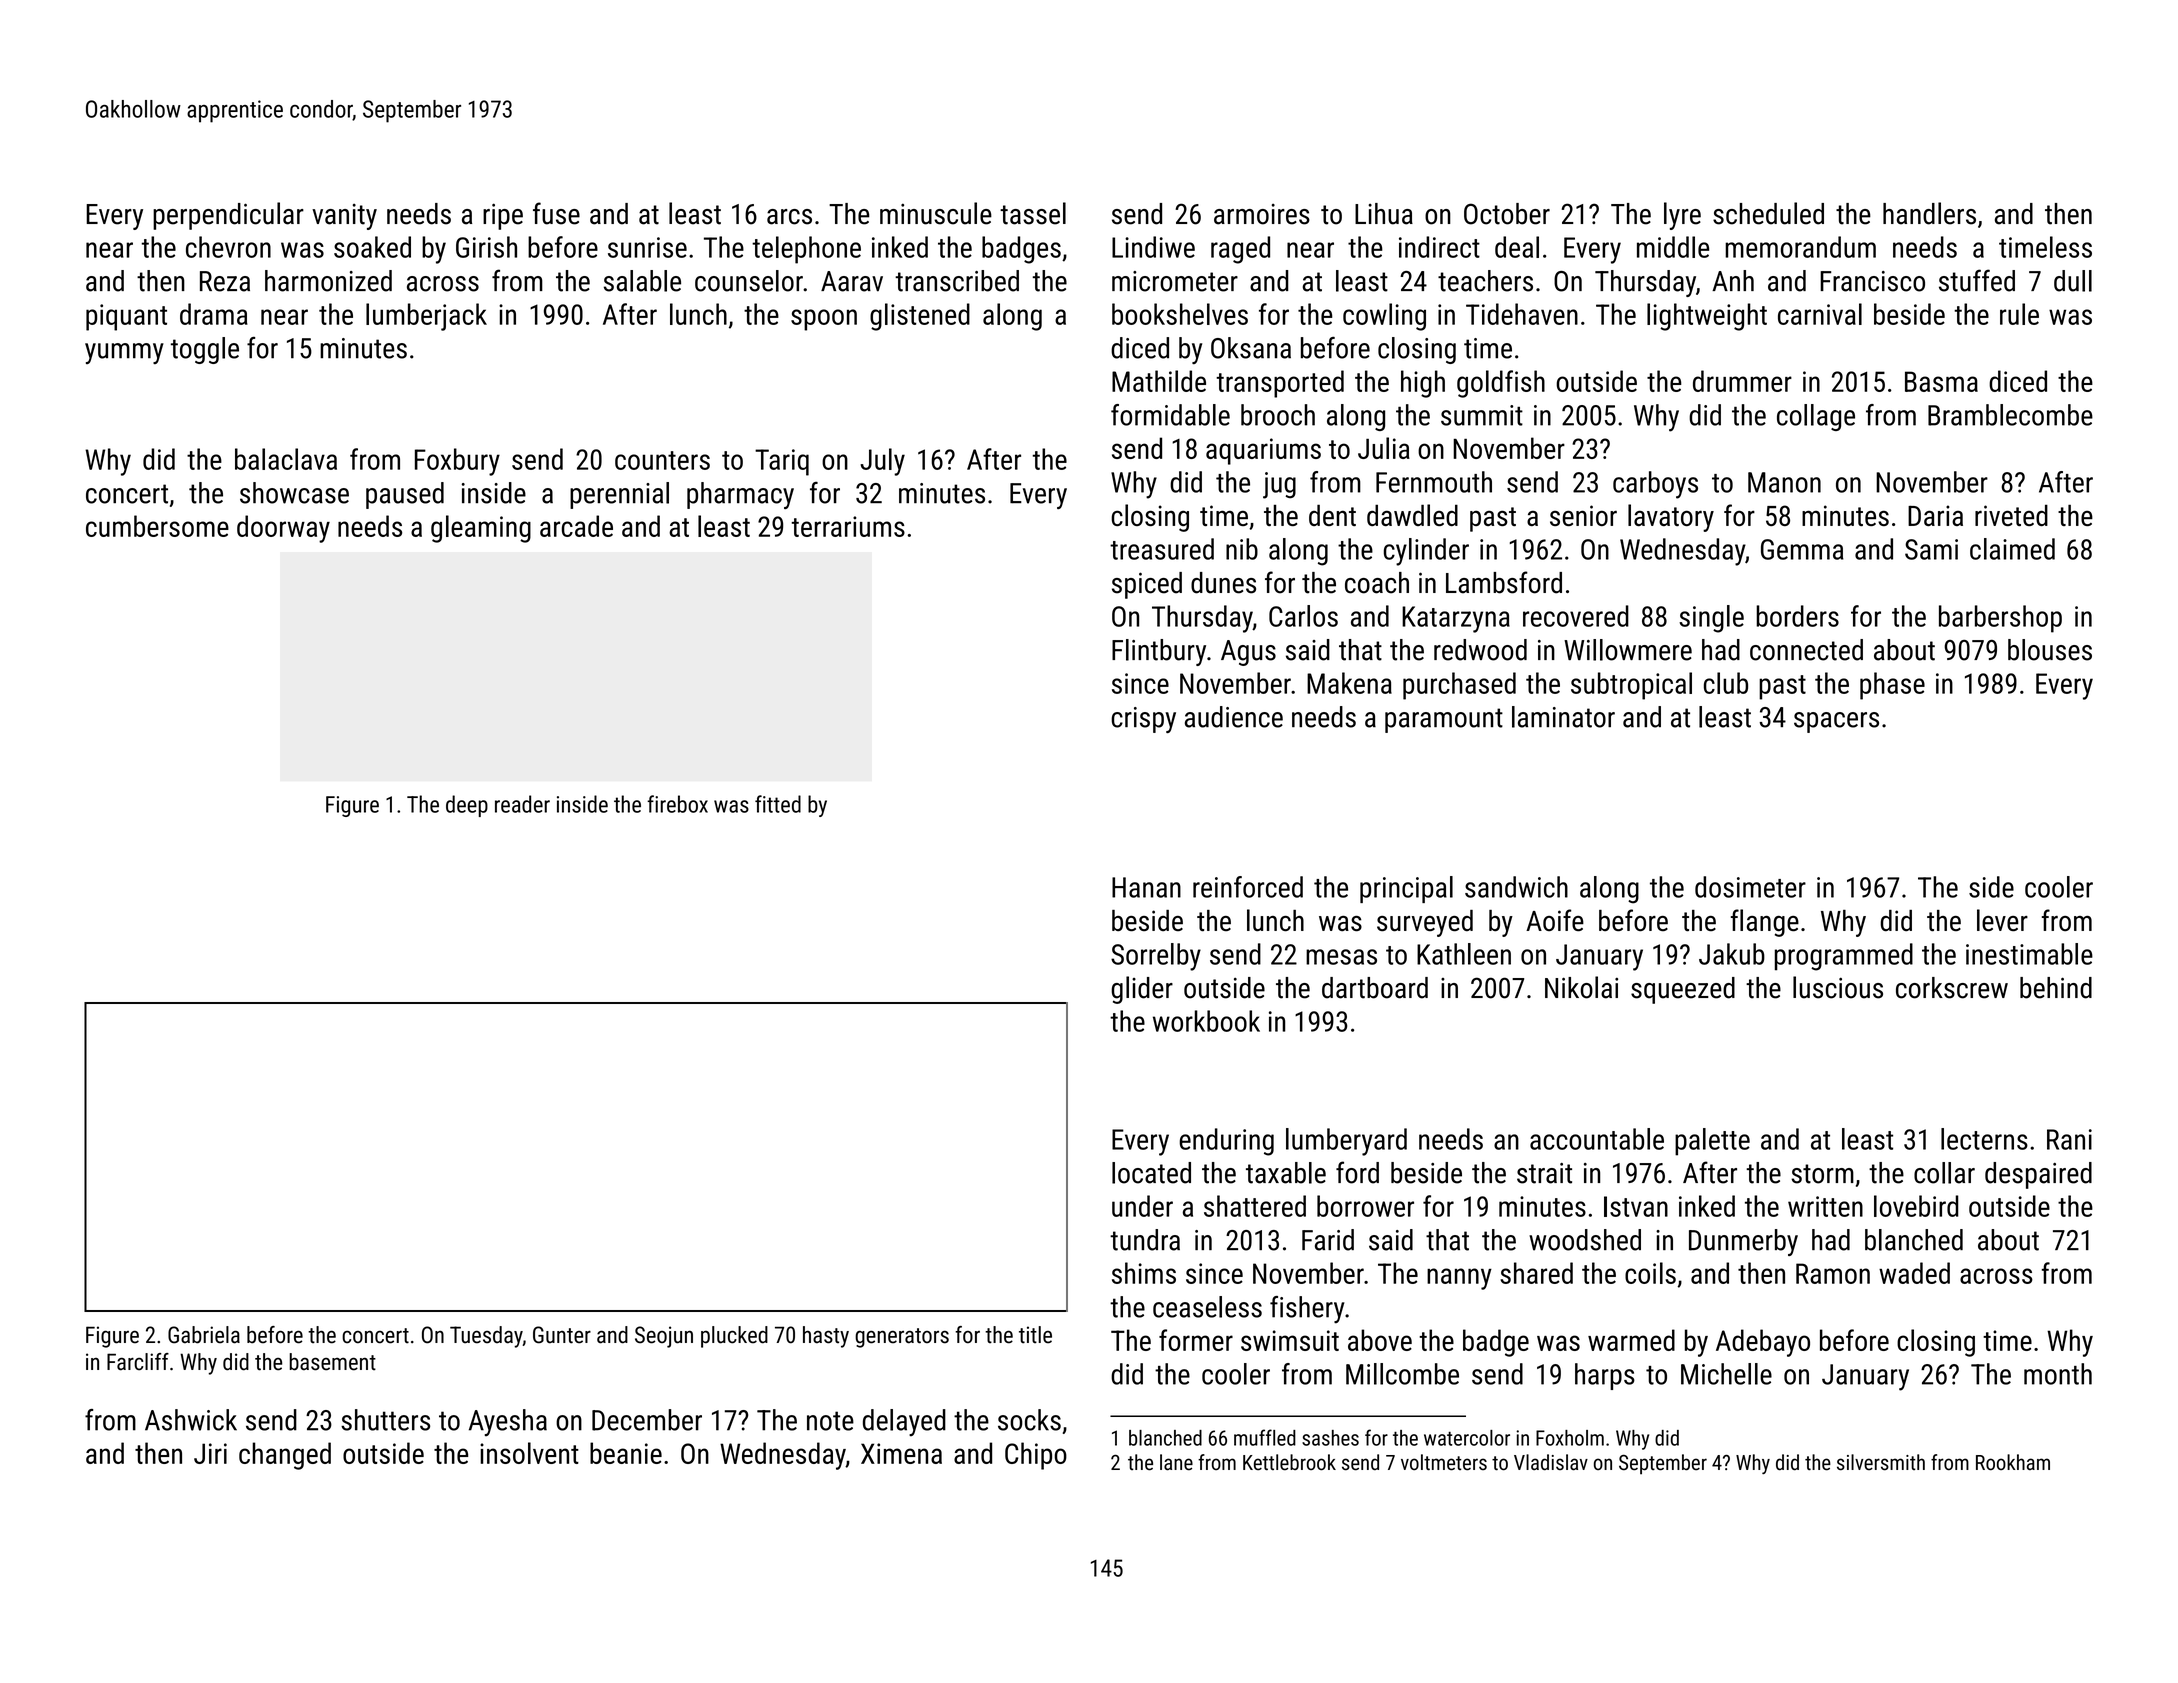 This screenshot has width=2178, height=1683. I want to click on deep, so click(467, 806).
